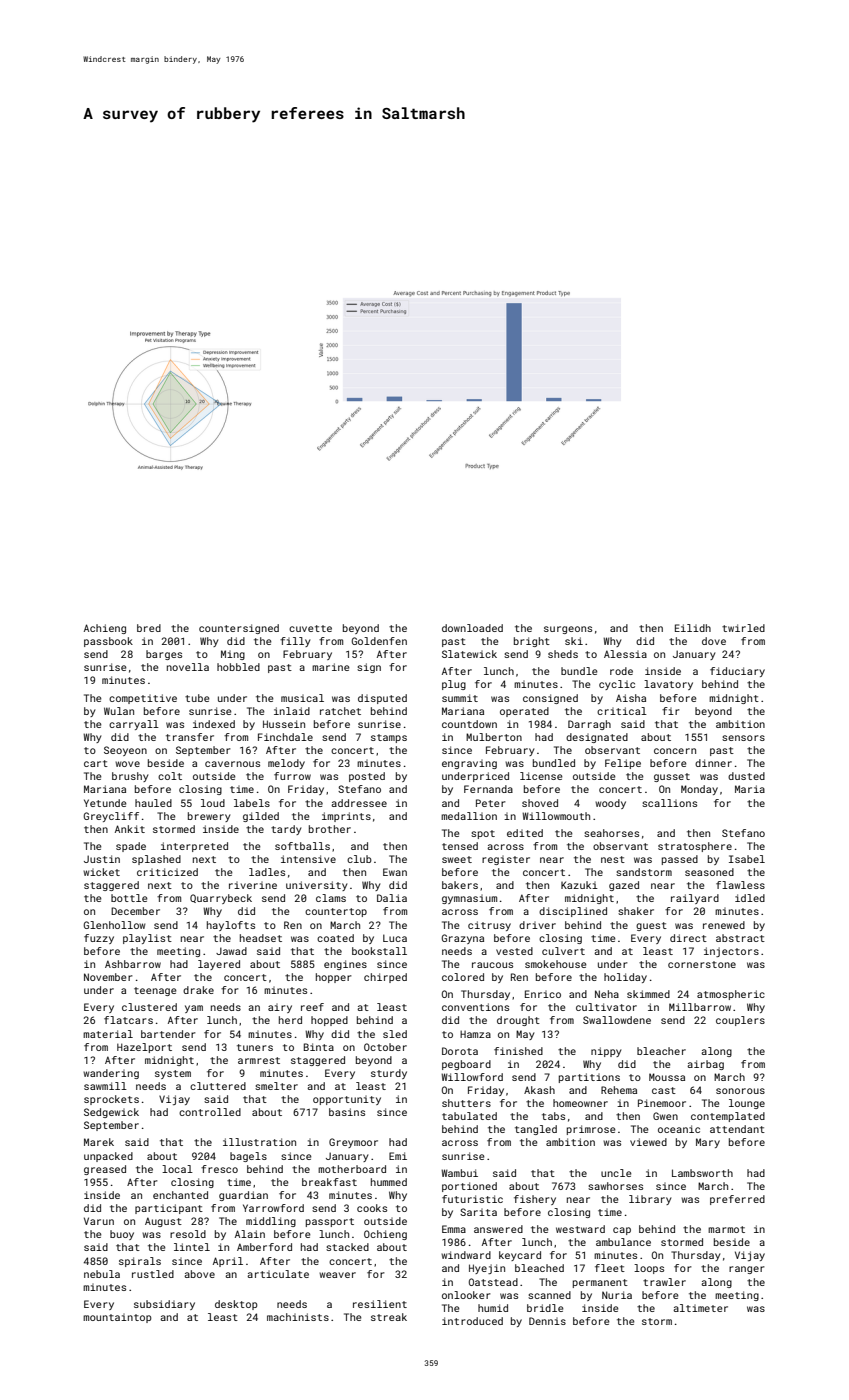 This page has width=849, height=1400. I want to click on surgeons, so click(568, 630).
